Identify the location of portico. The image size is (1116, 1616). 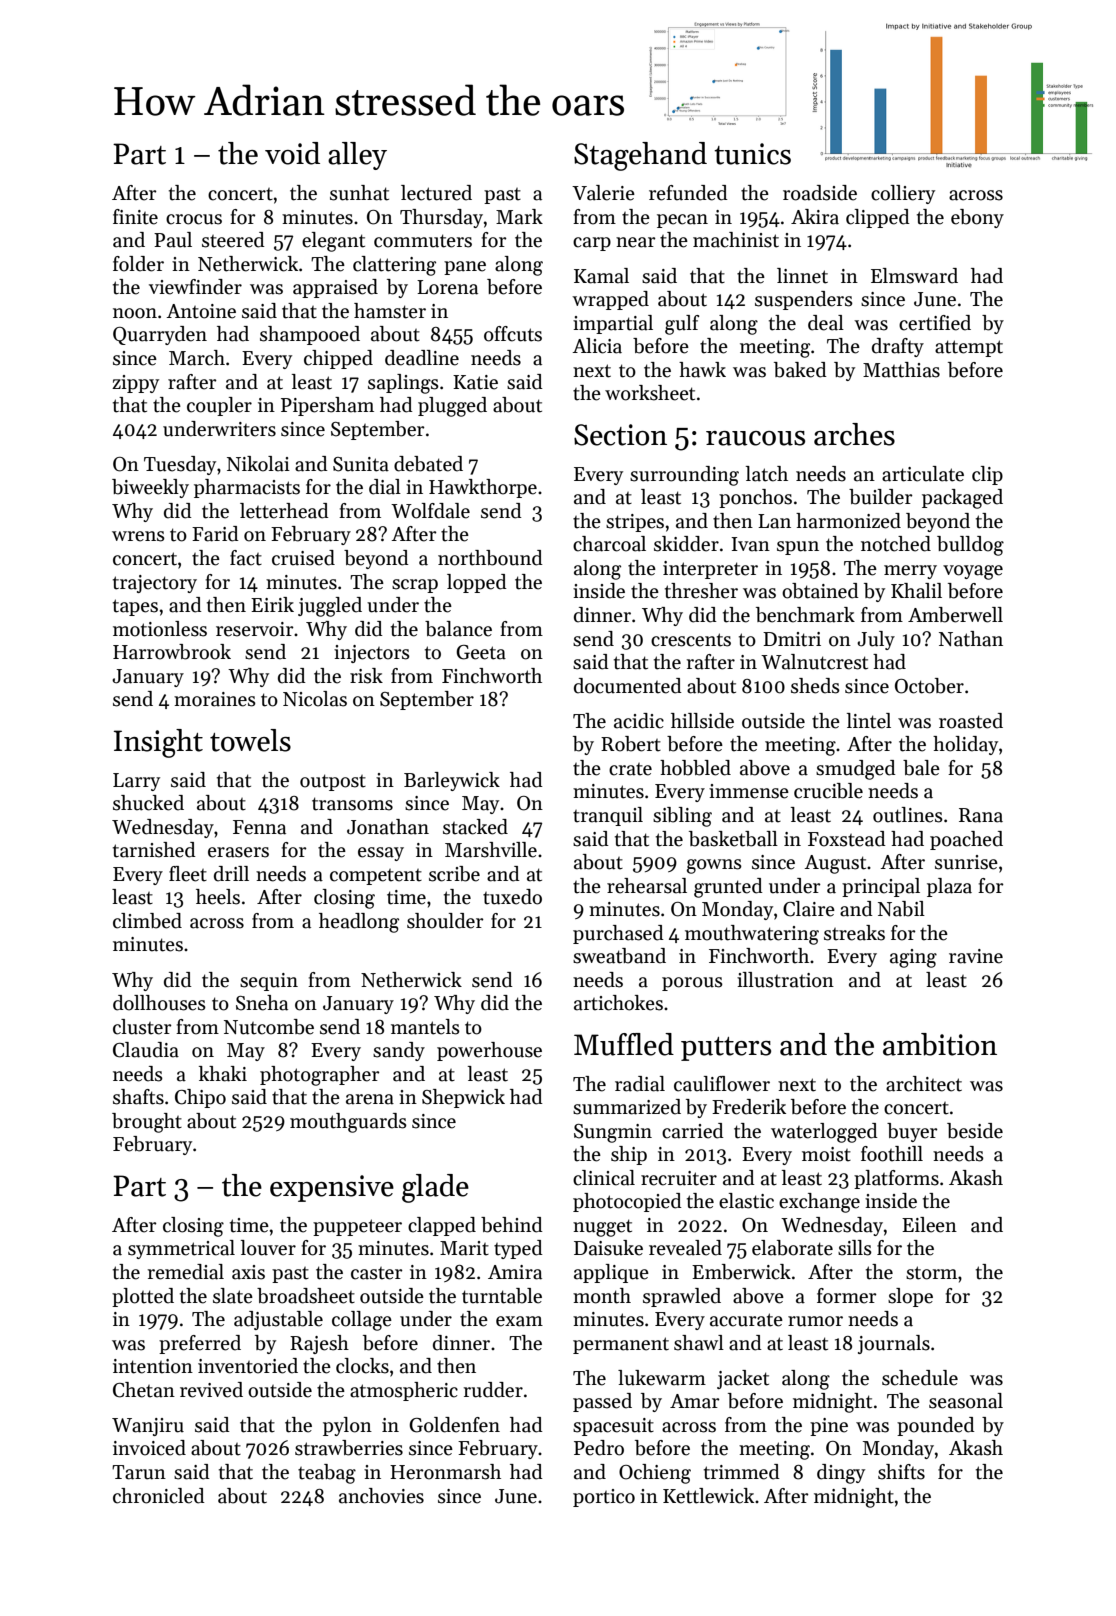
(604, 1498).
